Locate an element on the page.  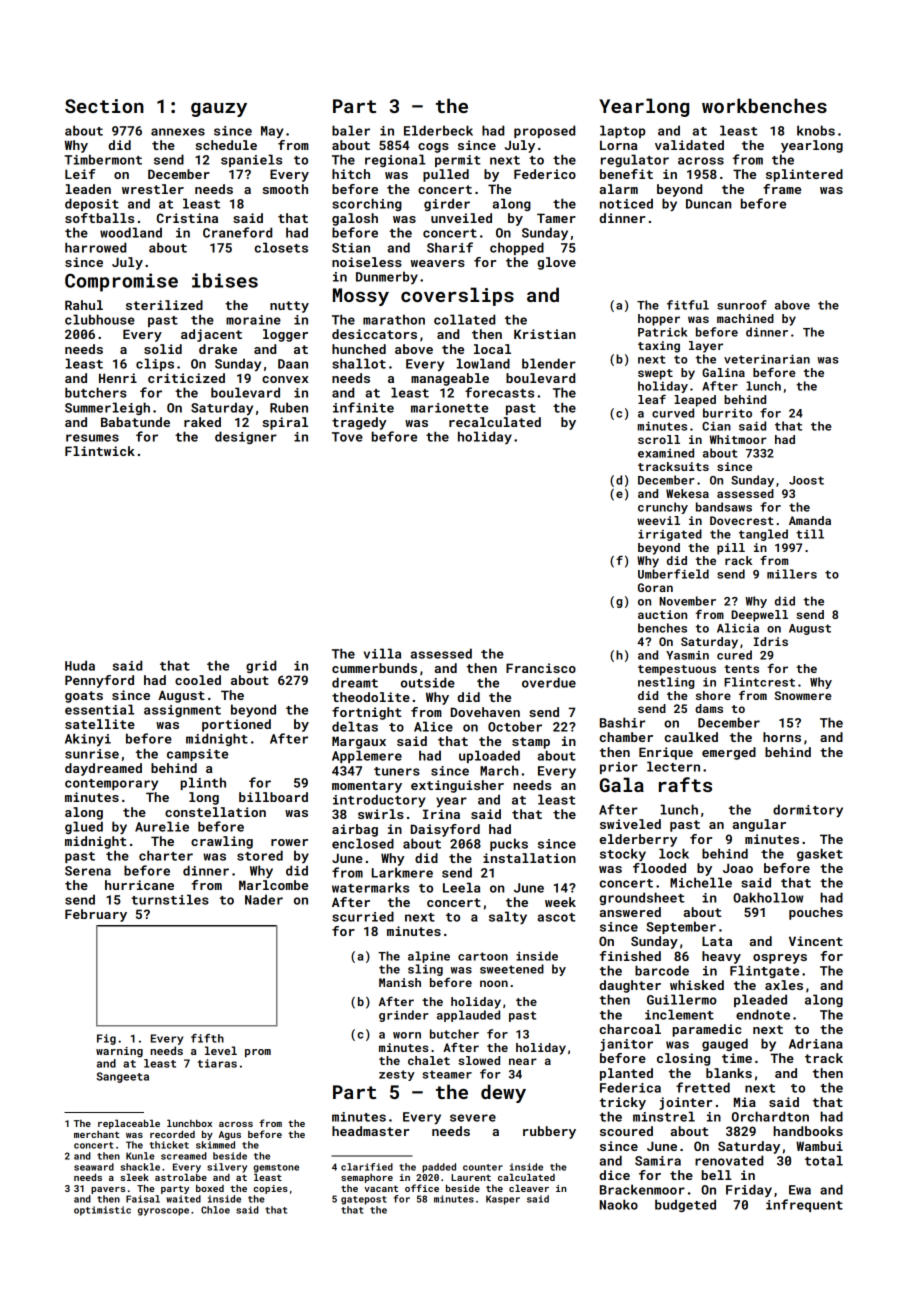
sunroof is located at coordinates (742, 305).
